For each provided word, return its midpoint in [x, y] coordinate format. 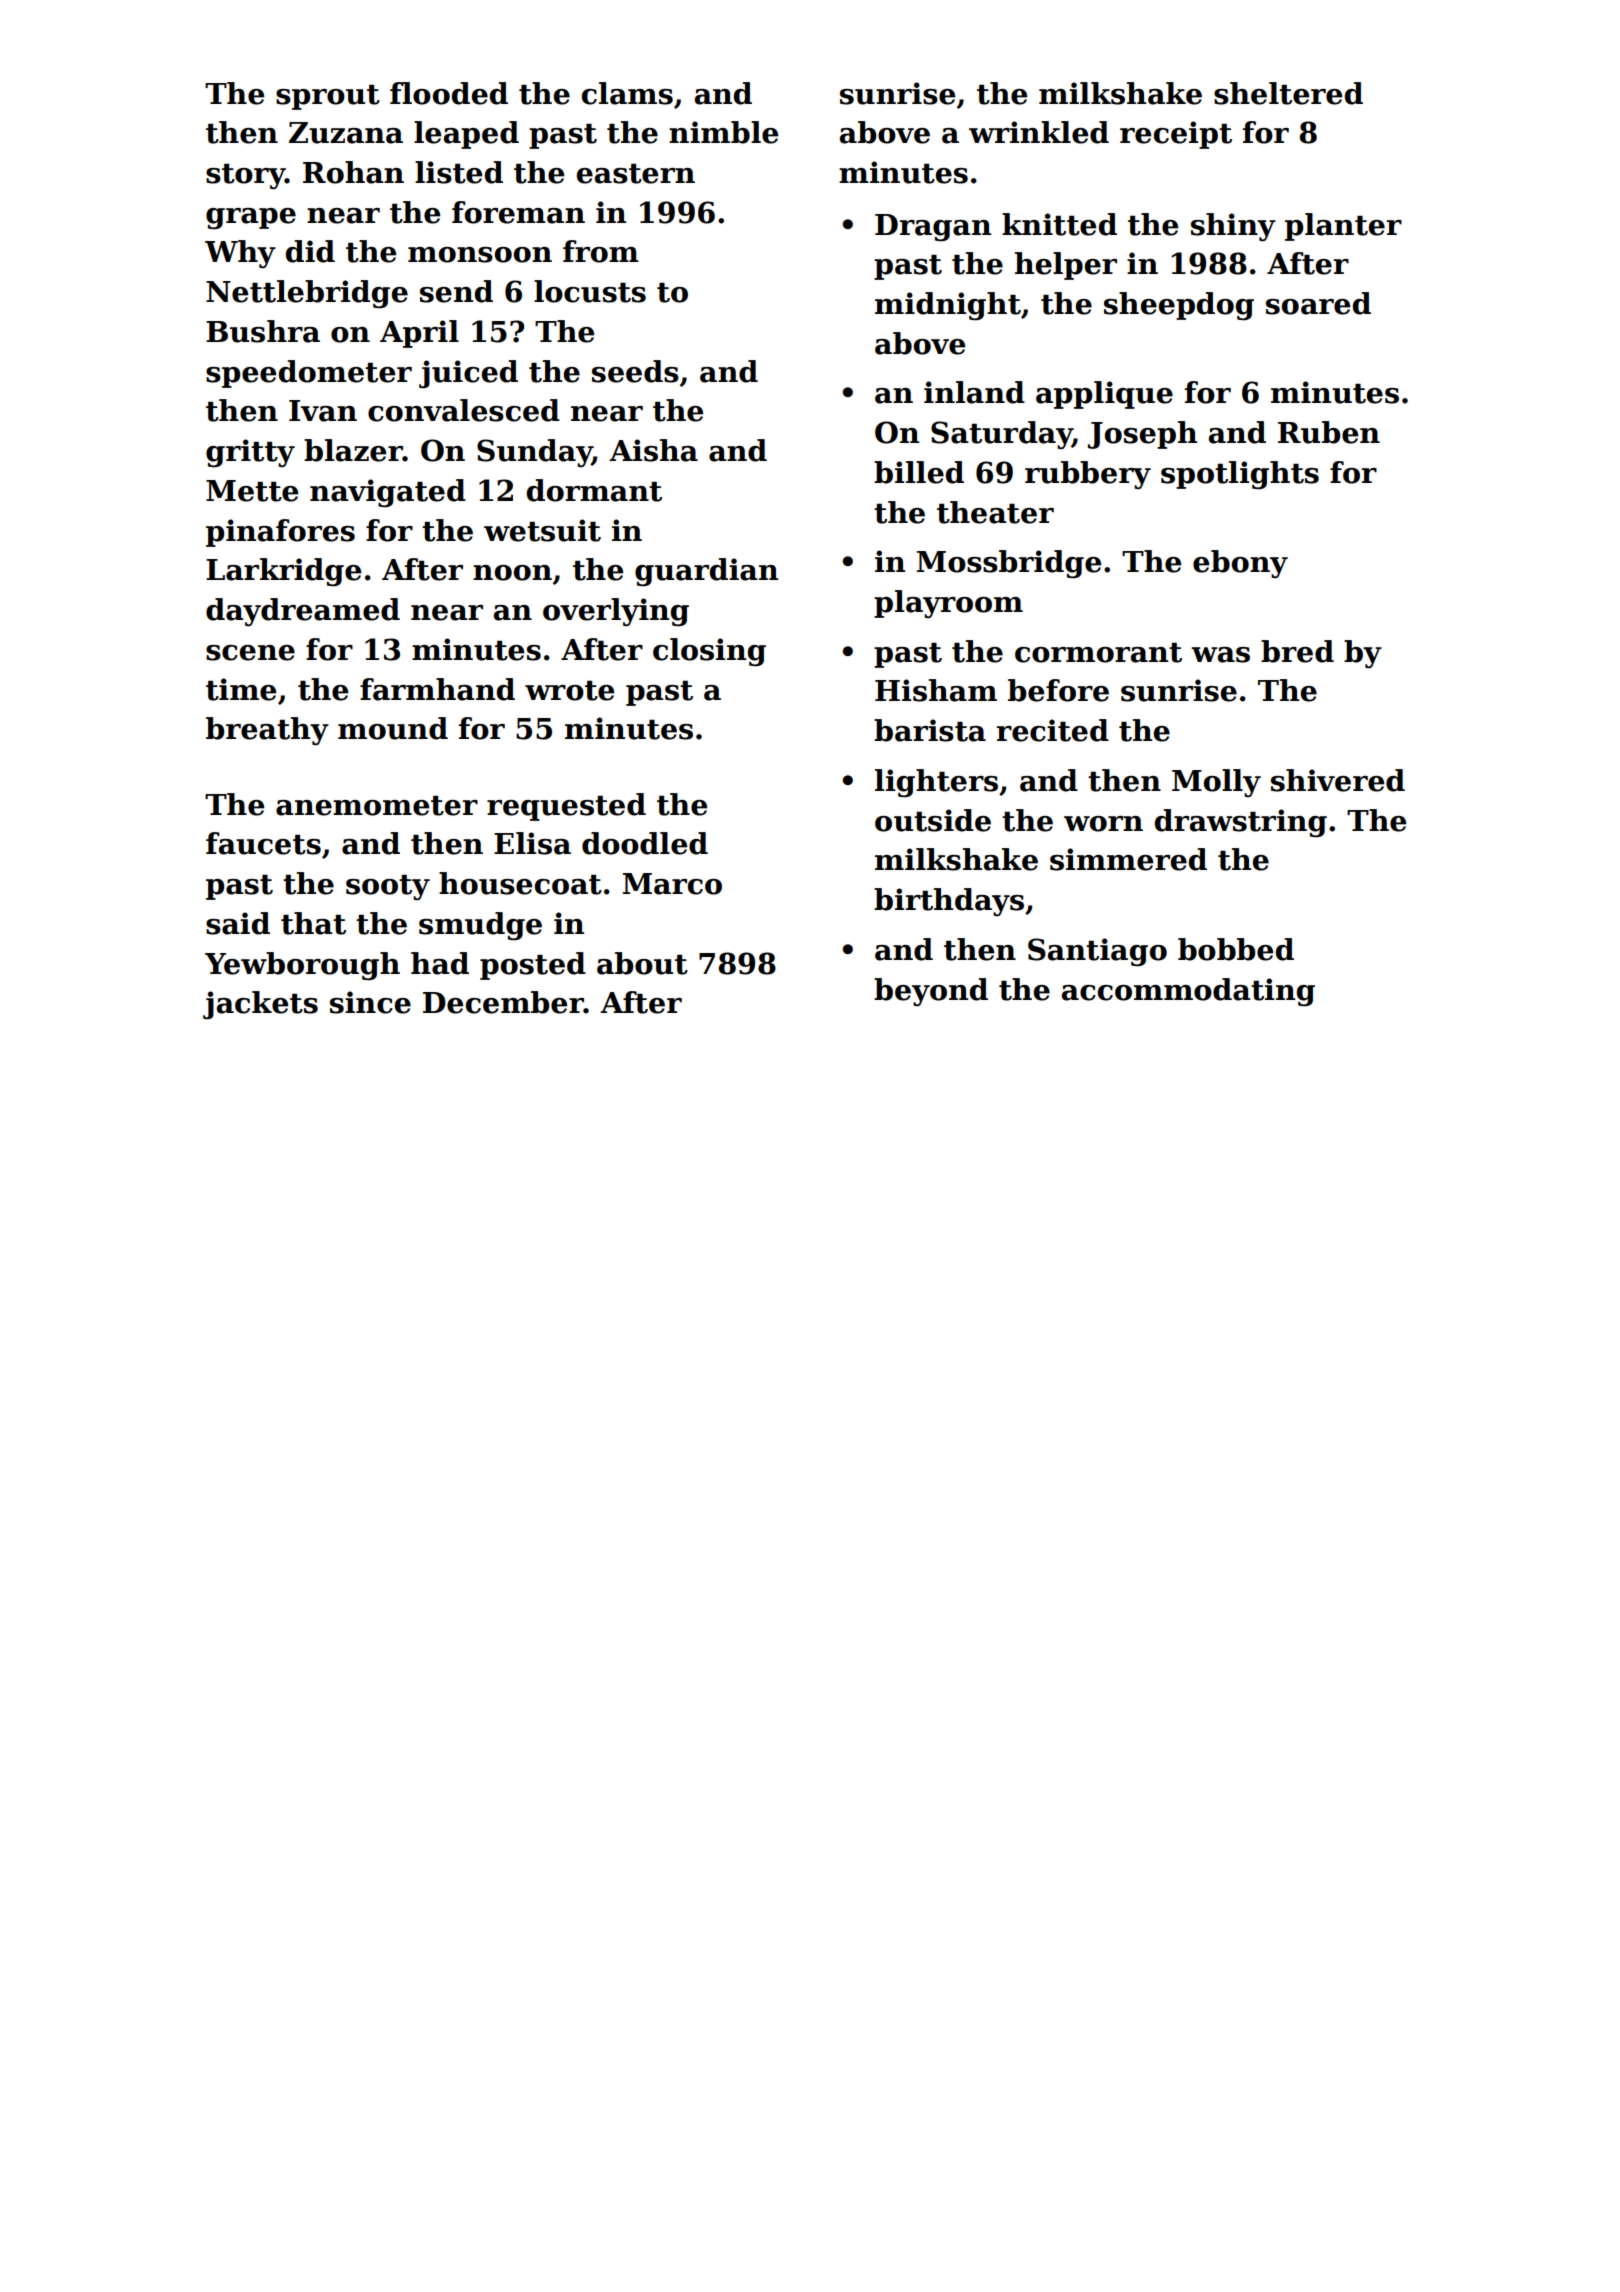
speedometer [309, 374]
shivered [1338, 780]
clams [627, 93]
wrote [569, 691]
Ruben [1329, 432]
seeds [635, 371]
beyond [931, 992]
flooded [449, 93]
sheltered [1288, 93]
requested [566, 807]
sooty [388, 887]
